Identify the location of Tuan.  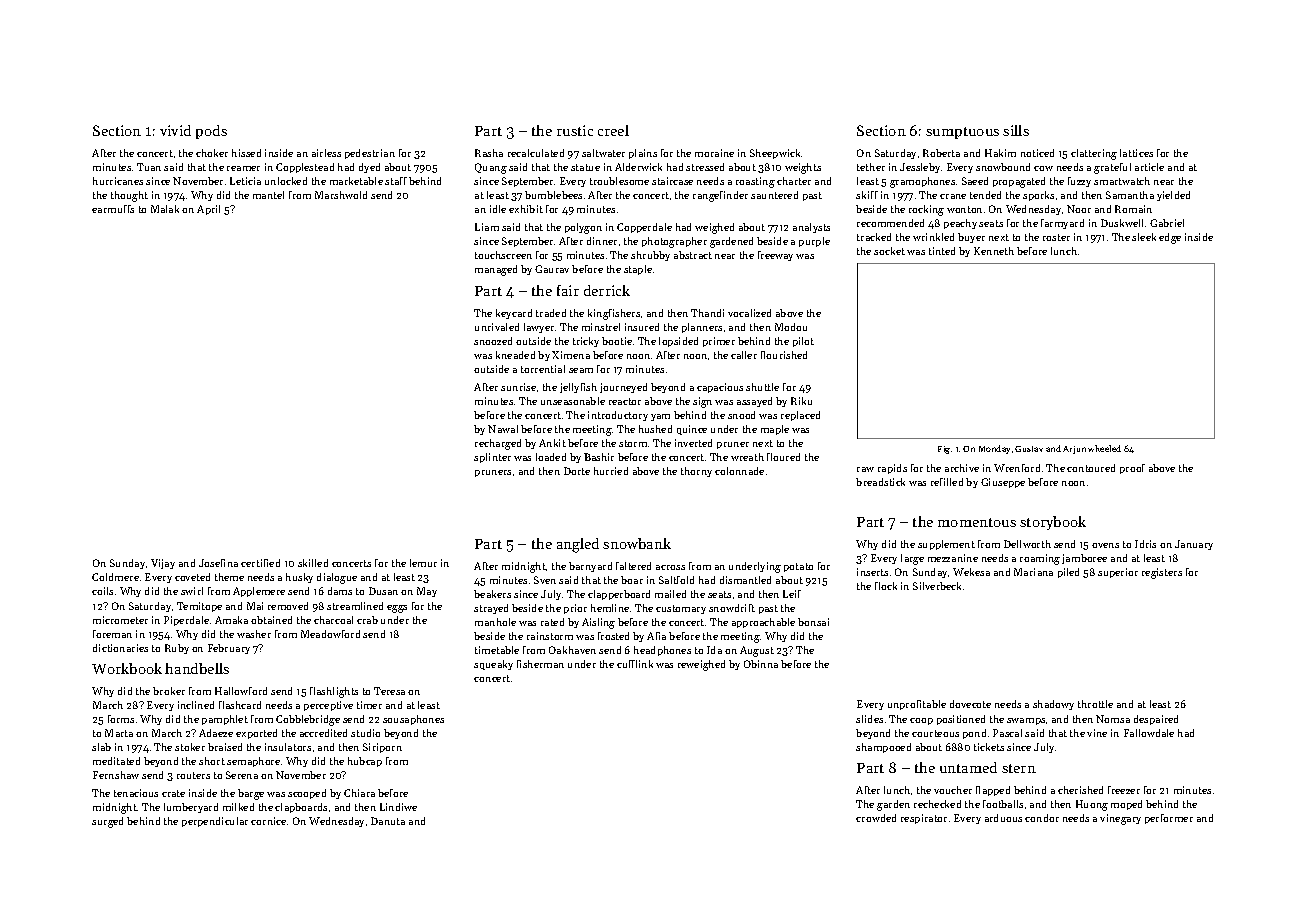
(149, 167).
